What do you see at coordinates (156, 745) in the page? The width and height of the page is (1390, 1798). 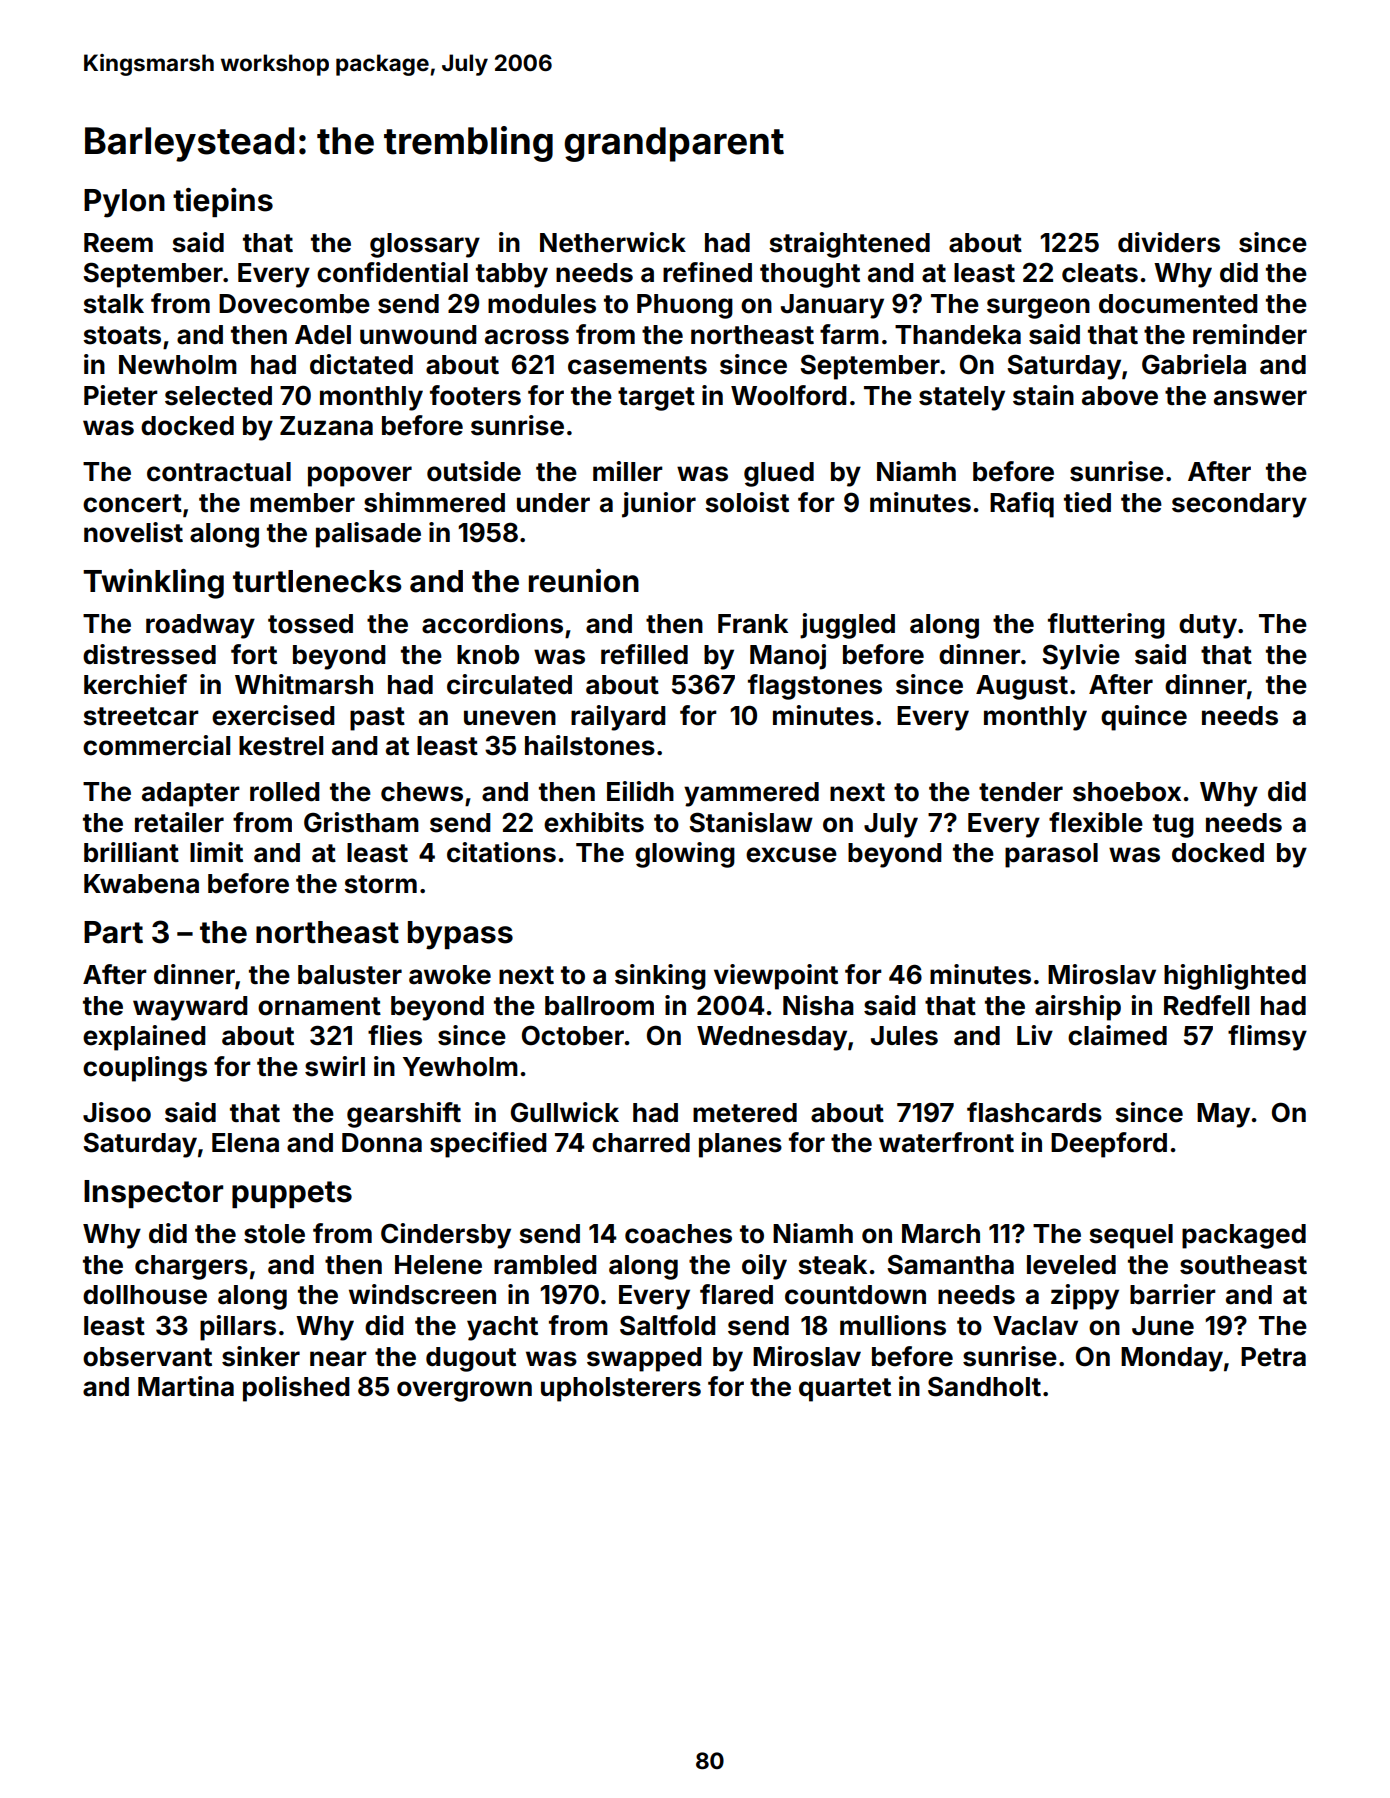 I see `commercial` at bounding box center [156, 745].
